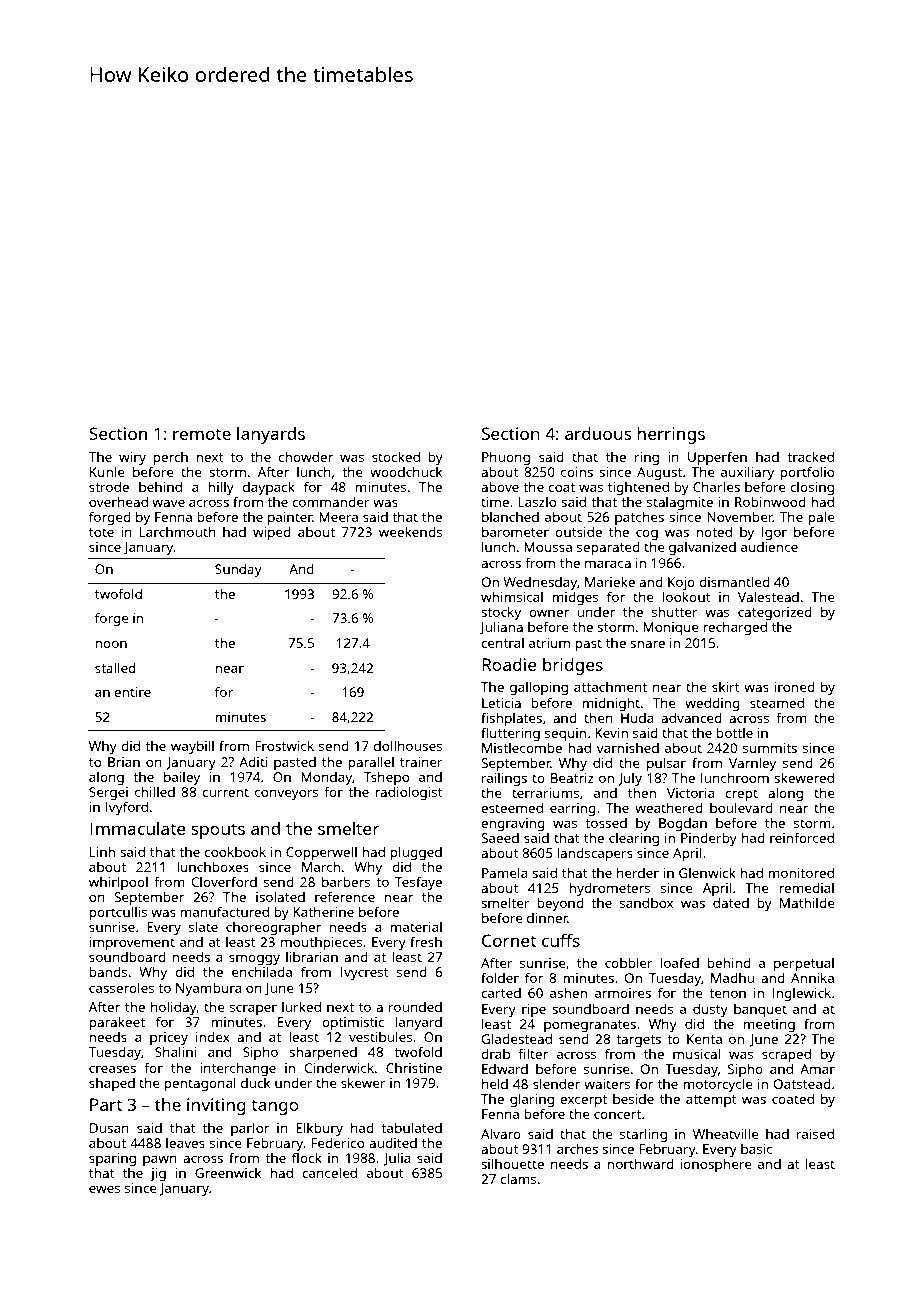 The height and width of the screenshot is (1308, 924). What do you see at coordinates (801, 994) in the screenshot?
I see `Inglewick` at bounding box center [801, 994].
